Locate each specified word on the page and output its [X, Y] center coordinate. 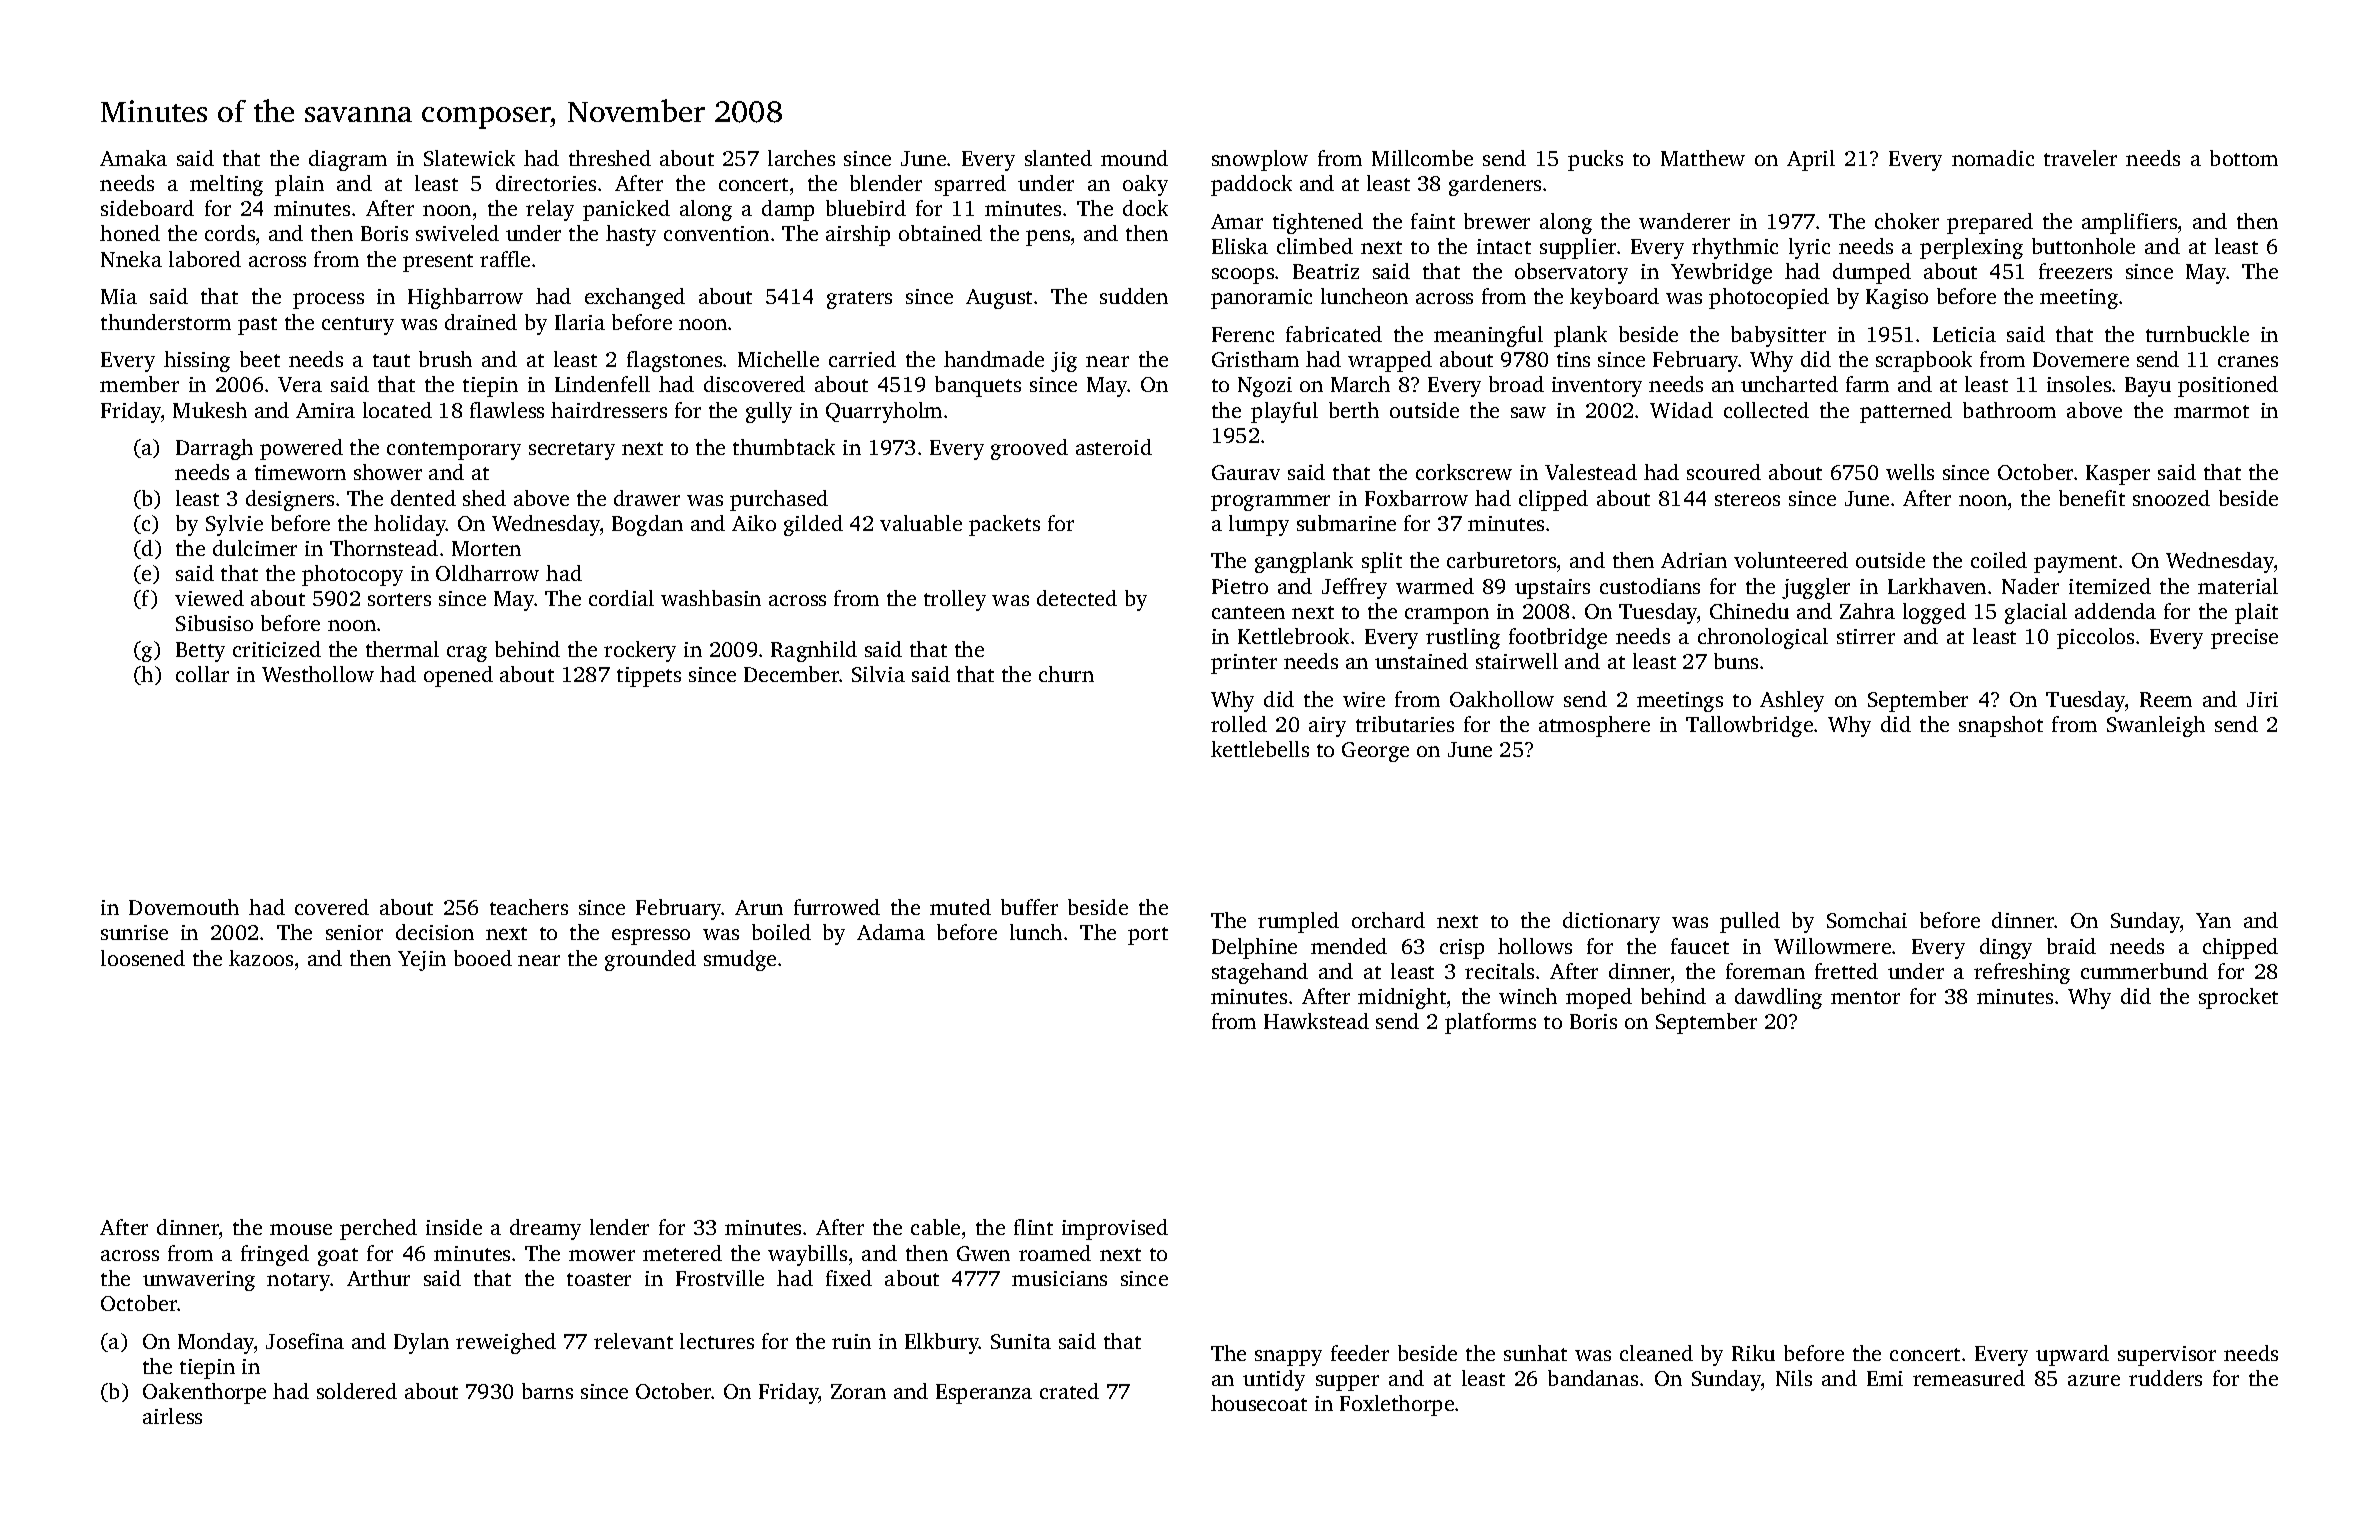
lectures [717, 1341]
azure [2094, 1380]
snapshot [2001, 726]
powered [301, 449]
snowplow [1260, 160]
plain [299, 185]
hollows [1535, 946]
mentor [1865, 997]
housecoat [1259, 1403]
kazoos [261, 958]
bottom [2244, 158]
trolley [955, 600]
